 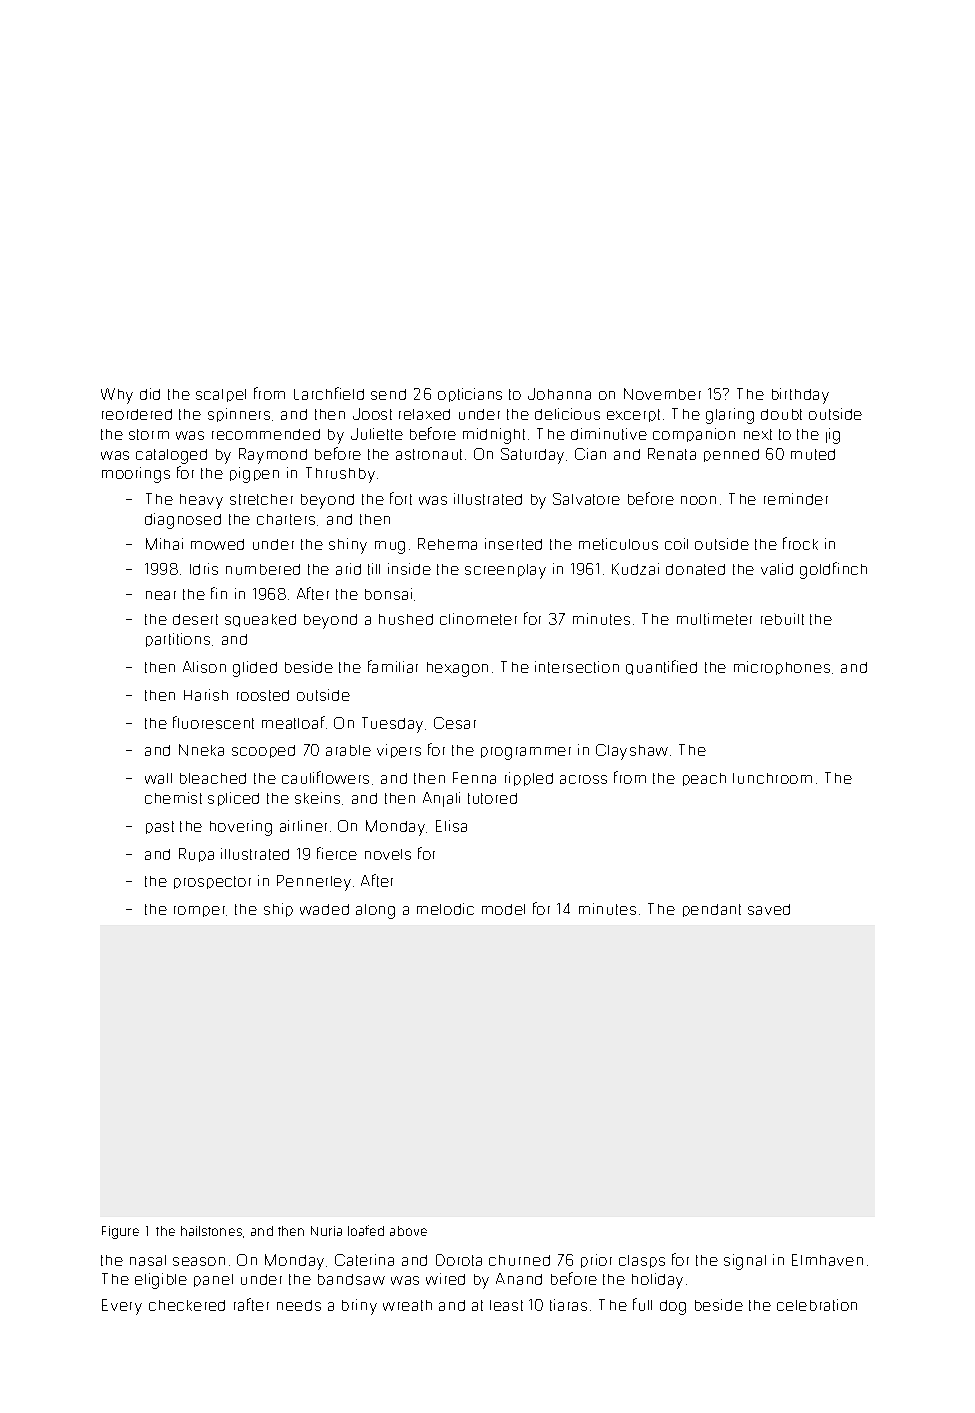 What do you see at coordinates (492, 798) in the screenshot?
I see `tutored` at bounding box center [492, 798].
